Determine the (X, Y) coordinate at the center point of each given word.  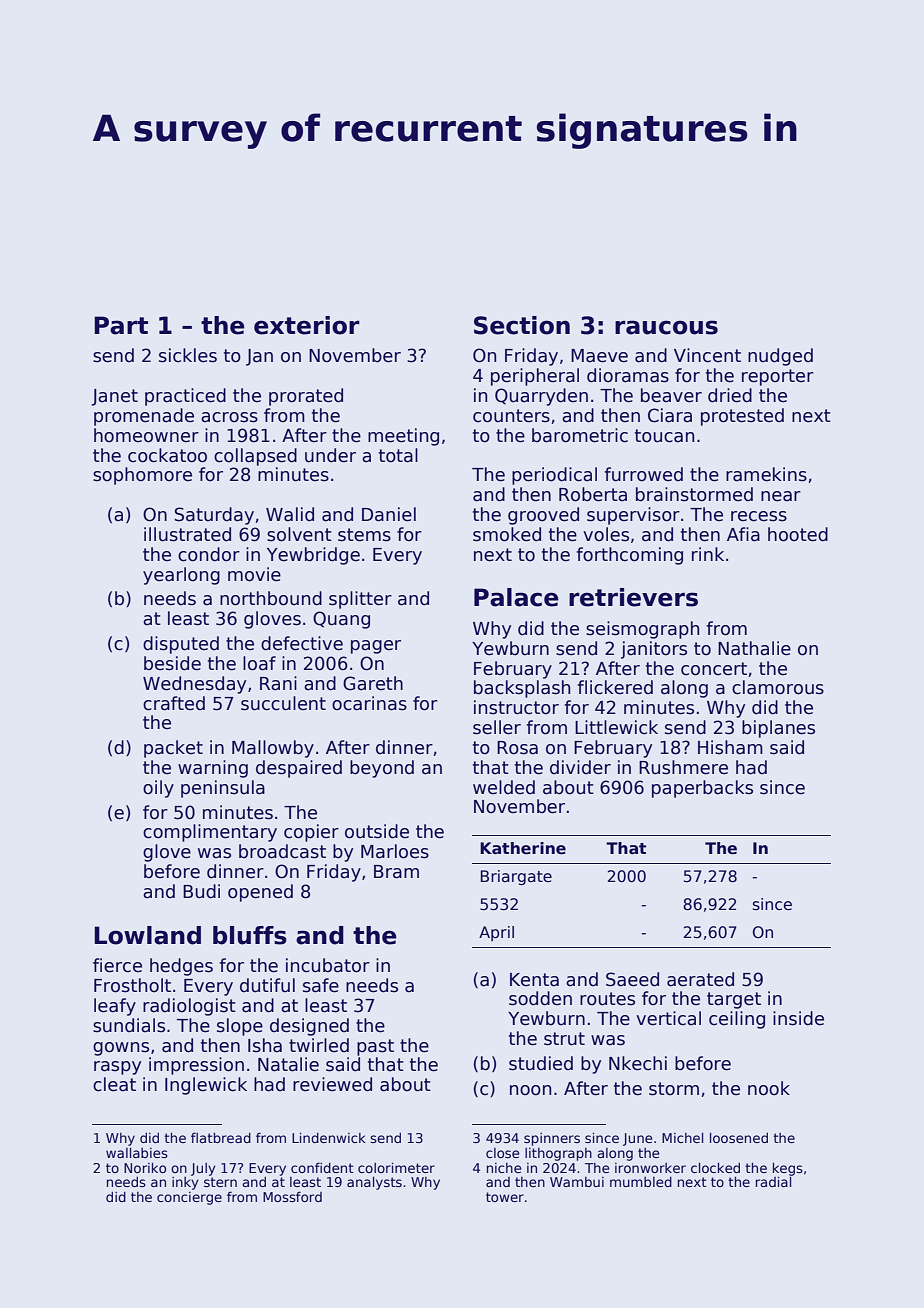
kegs (788, 1169)
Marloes (395, 851)
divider (580, 767)
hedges (181, 967)
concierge (189, 1198)
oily (158, 789)
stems (364, 535)
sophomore (142, 476)
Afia (743, 534)
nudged (780, 357)
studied (541, 1063)
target (734, 1000)
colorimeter (396, 1168)
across (229, 417)
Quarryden (541, 397)
